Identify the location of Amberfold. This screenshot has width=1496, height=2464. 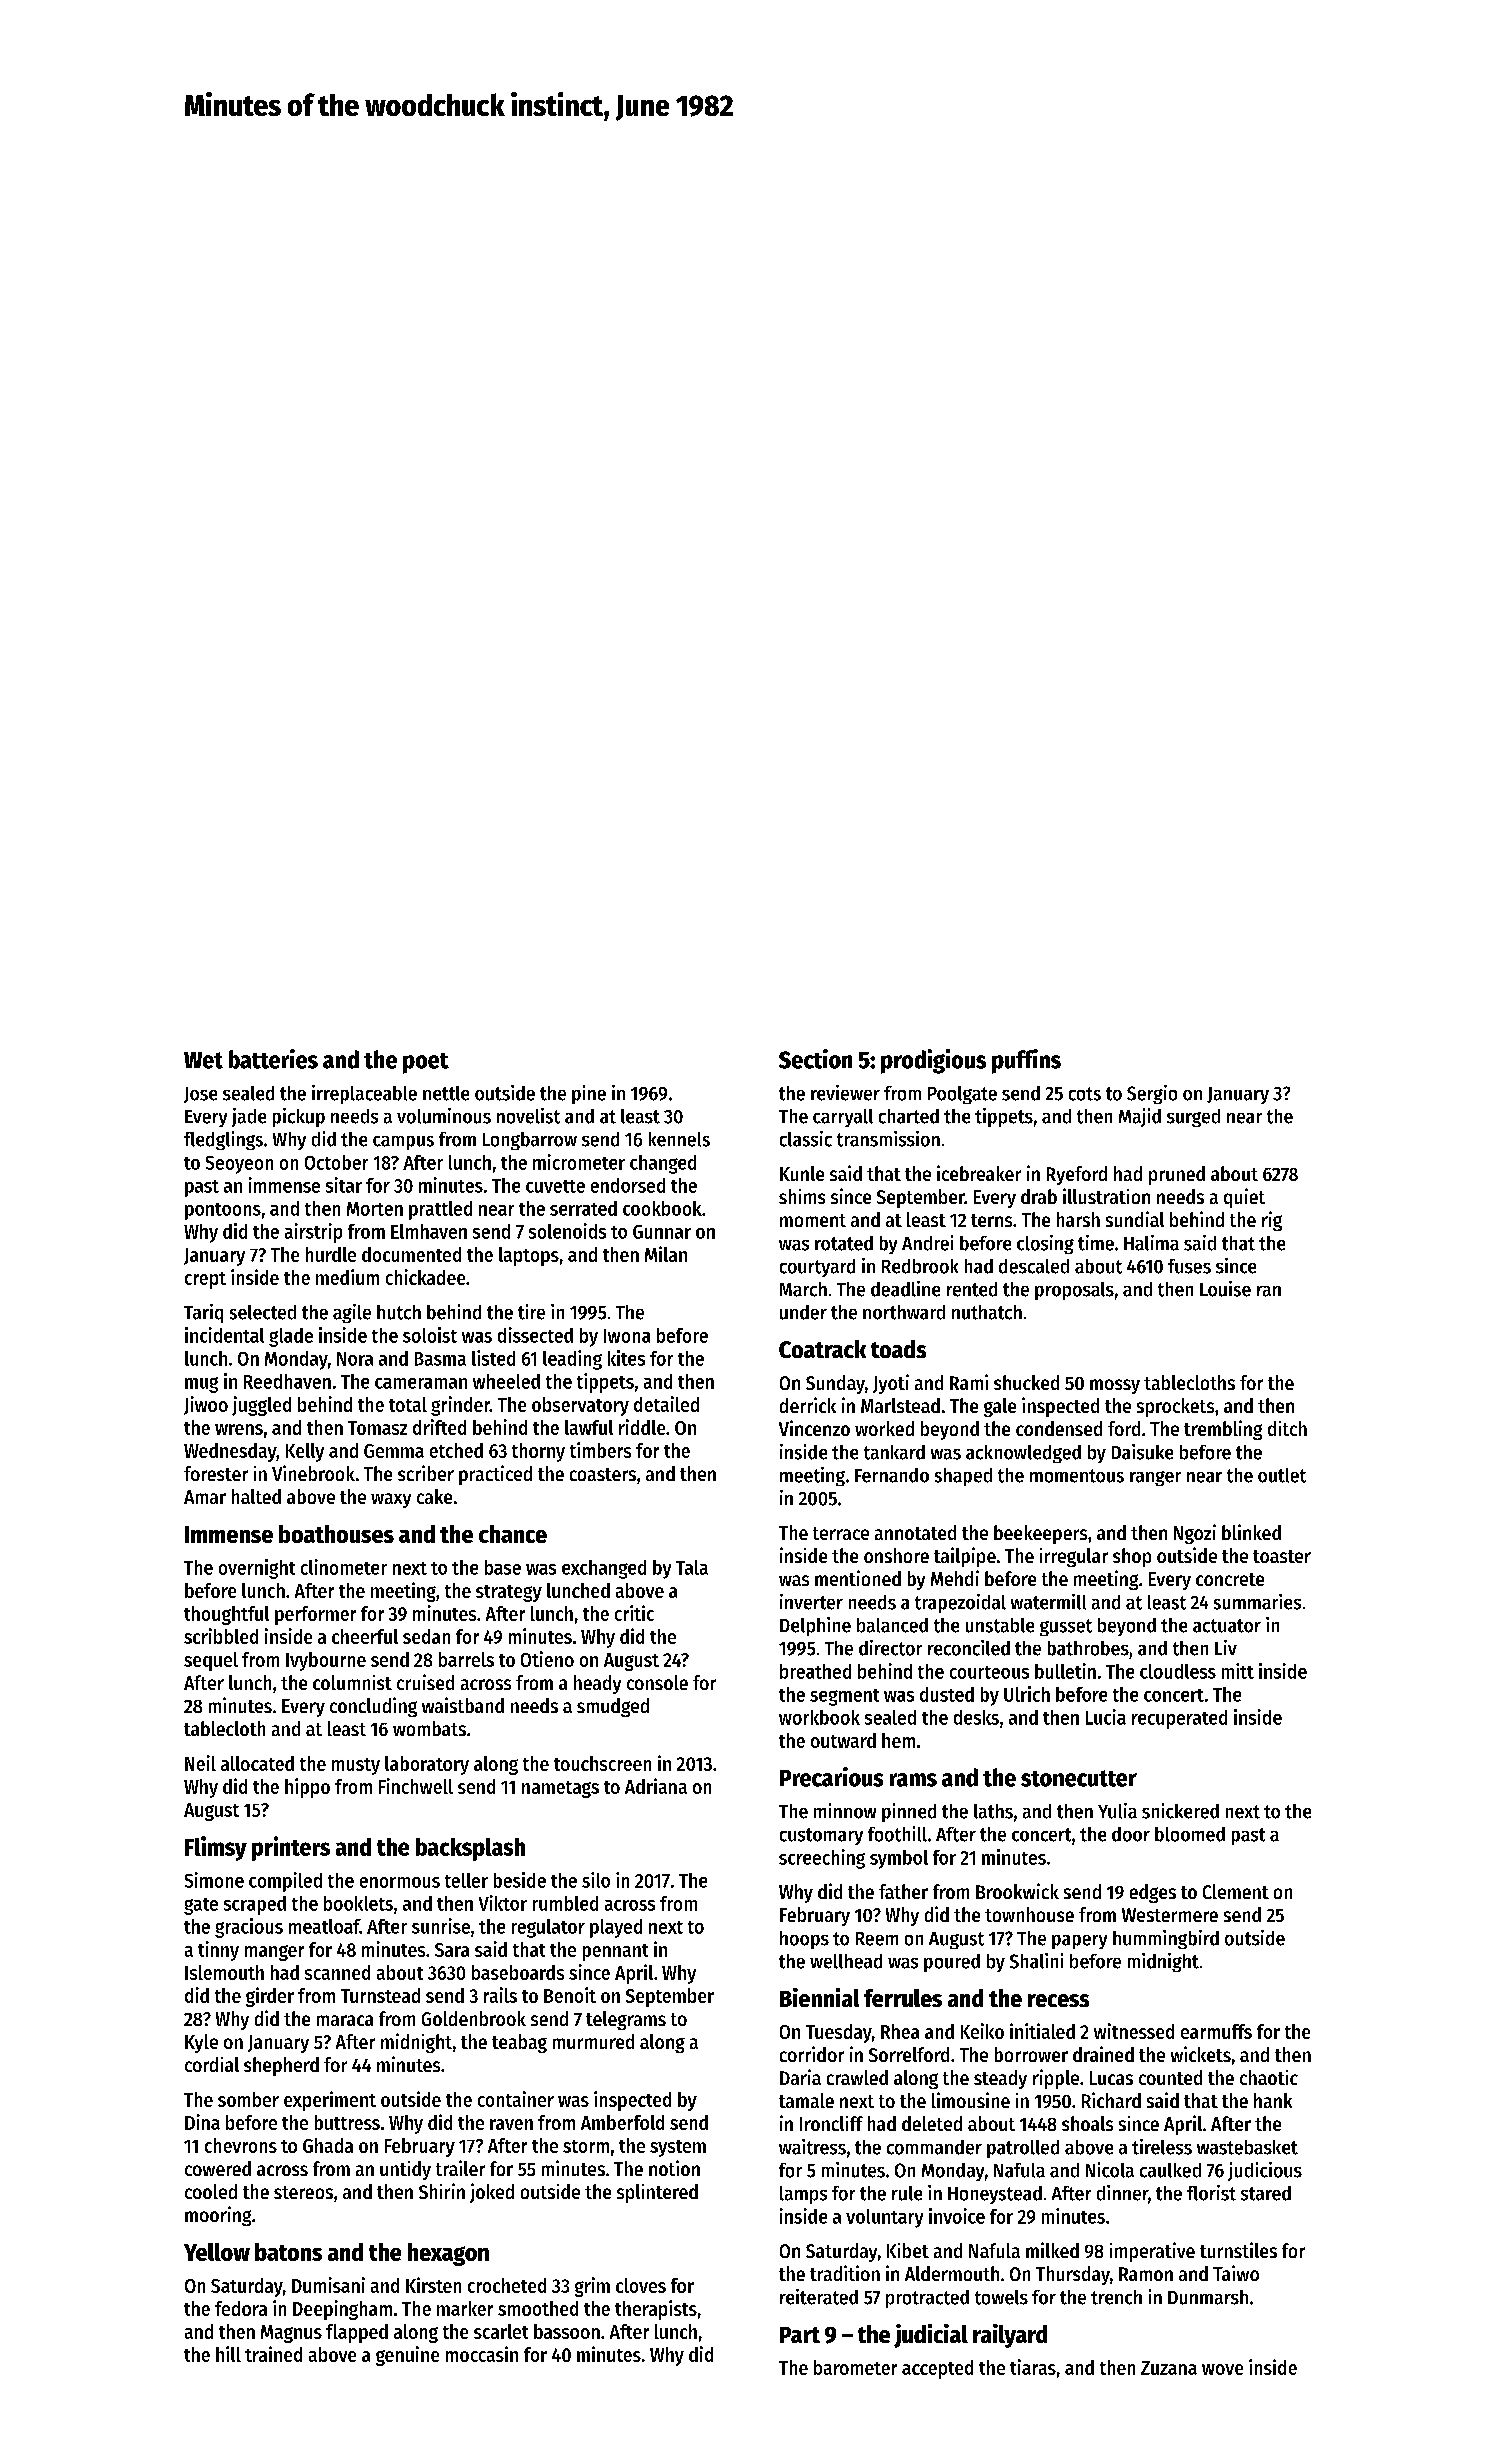
(622, 2122).
